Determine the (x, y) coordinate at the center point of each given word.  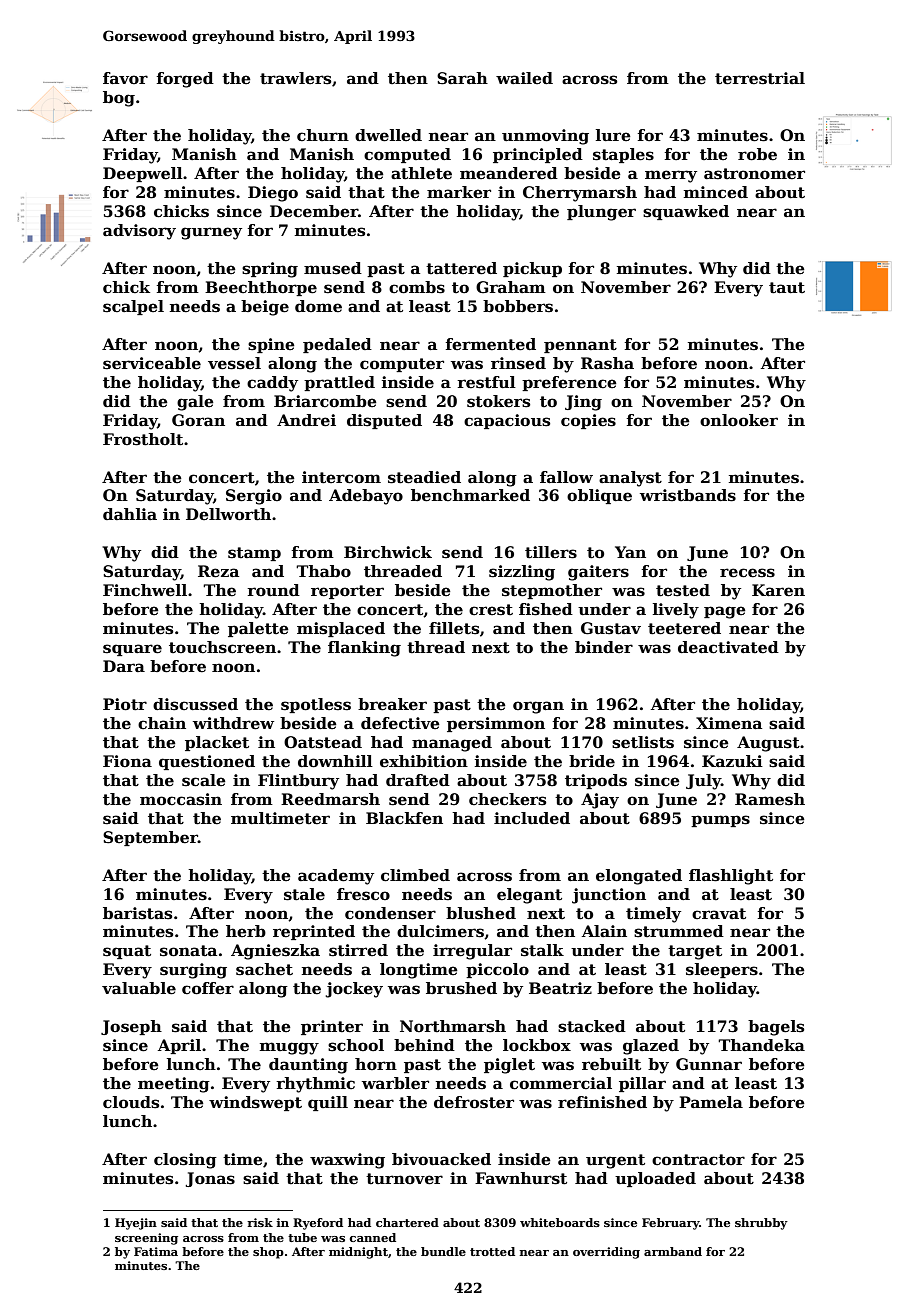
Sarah (462, 78)
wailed (524, 78)
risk (260, 1222)
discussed (195, 704)
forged (185, 80)
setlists (643, 742)
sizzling (522, 573)
